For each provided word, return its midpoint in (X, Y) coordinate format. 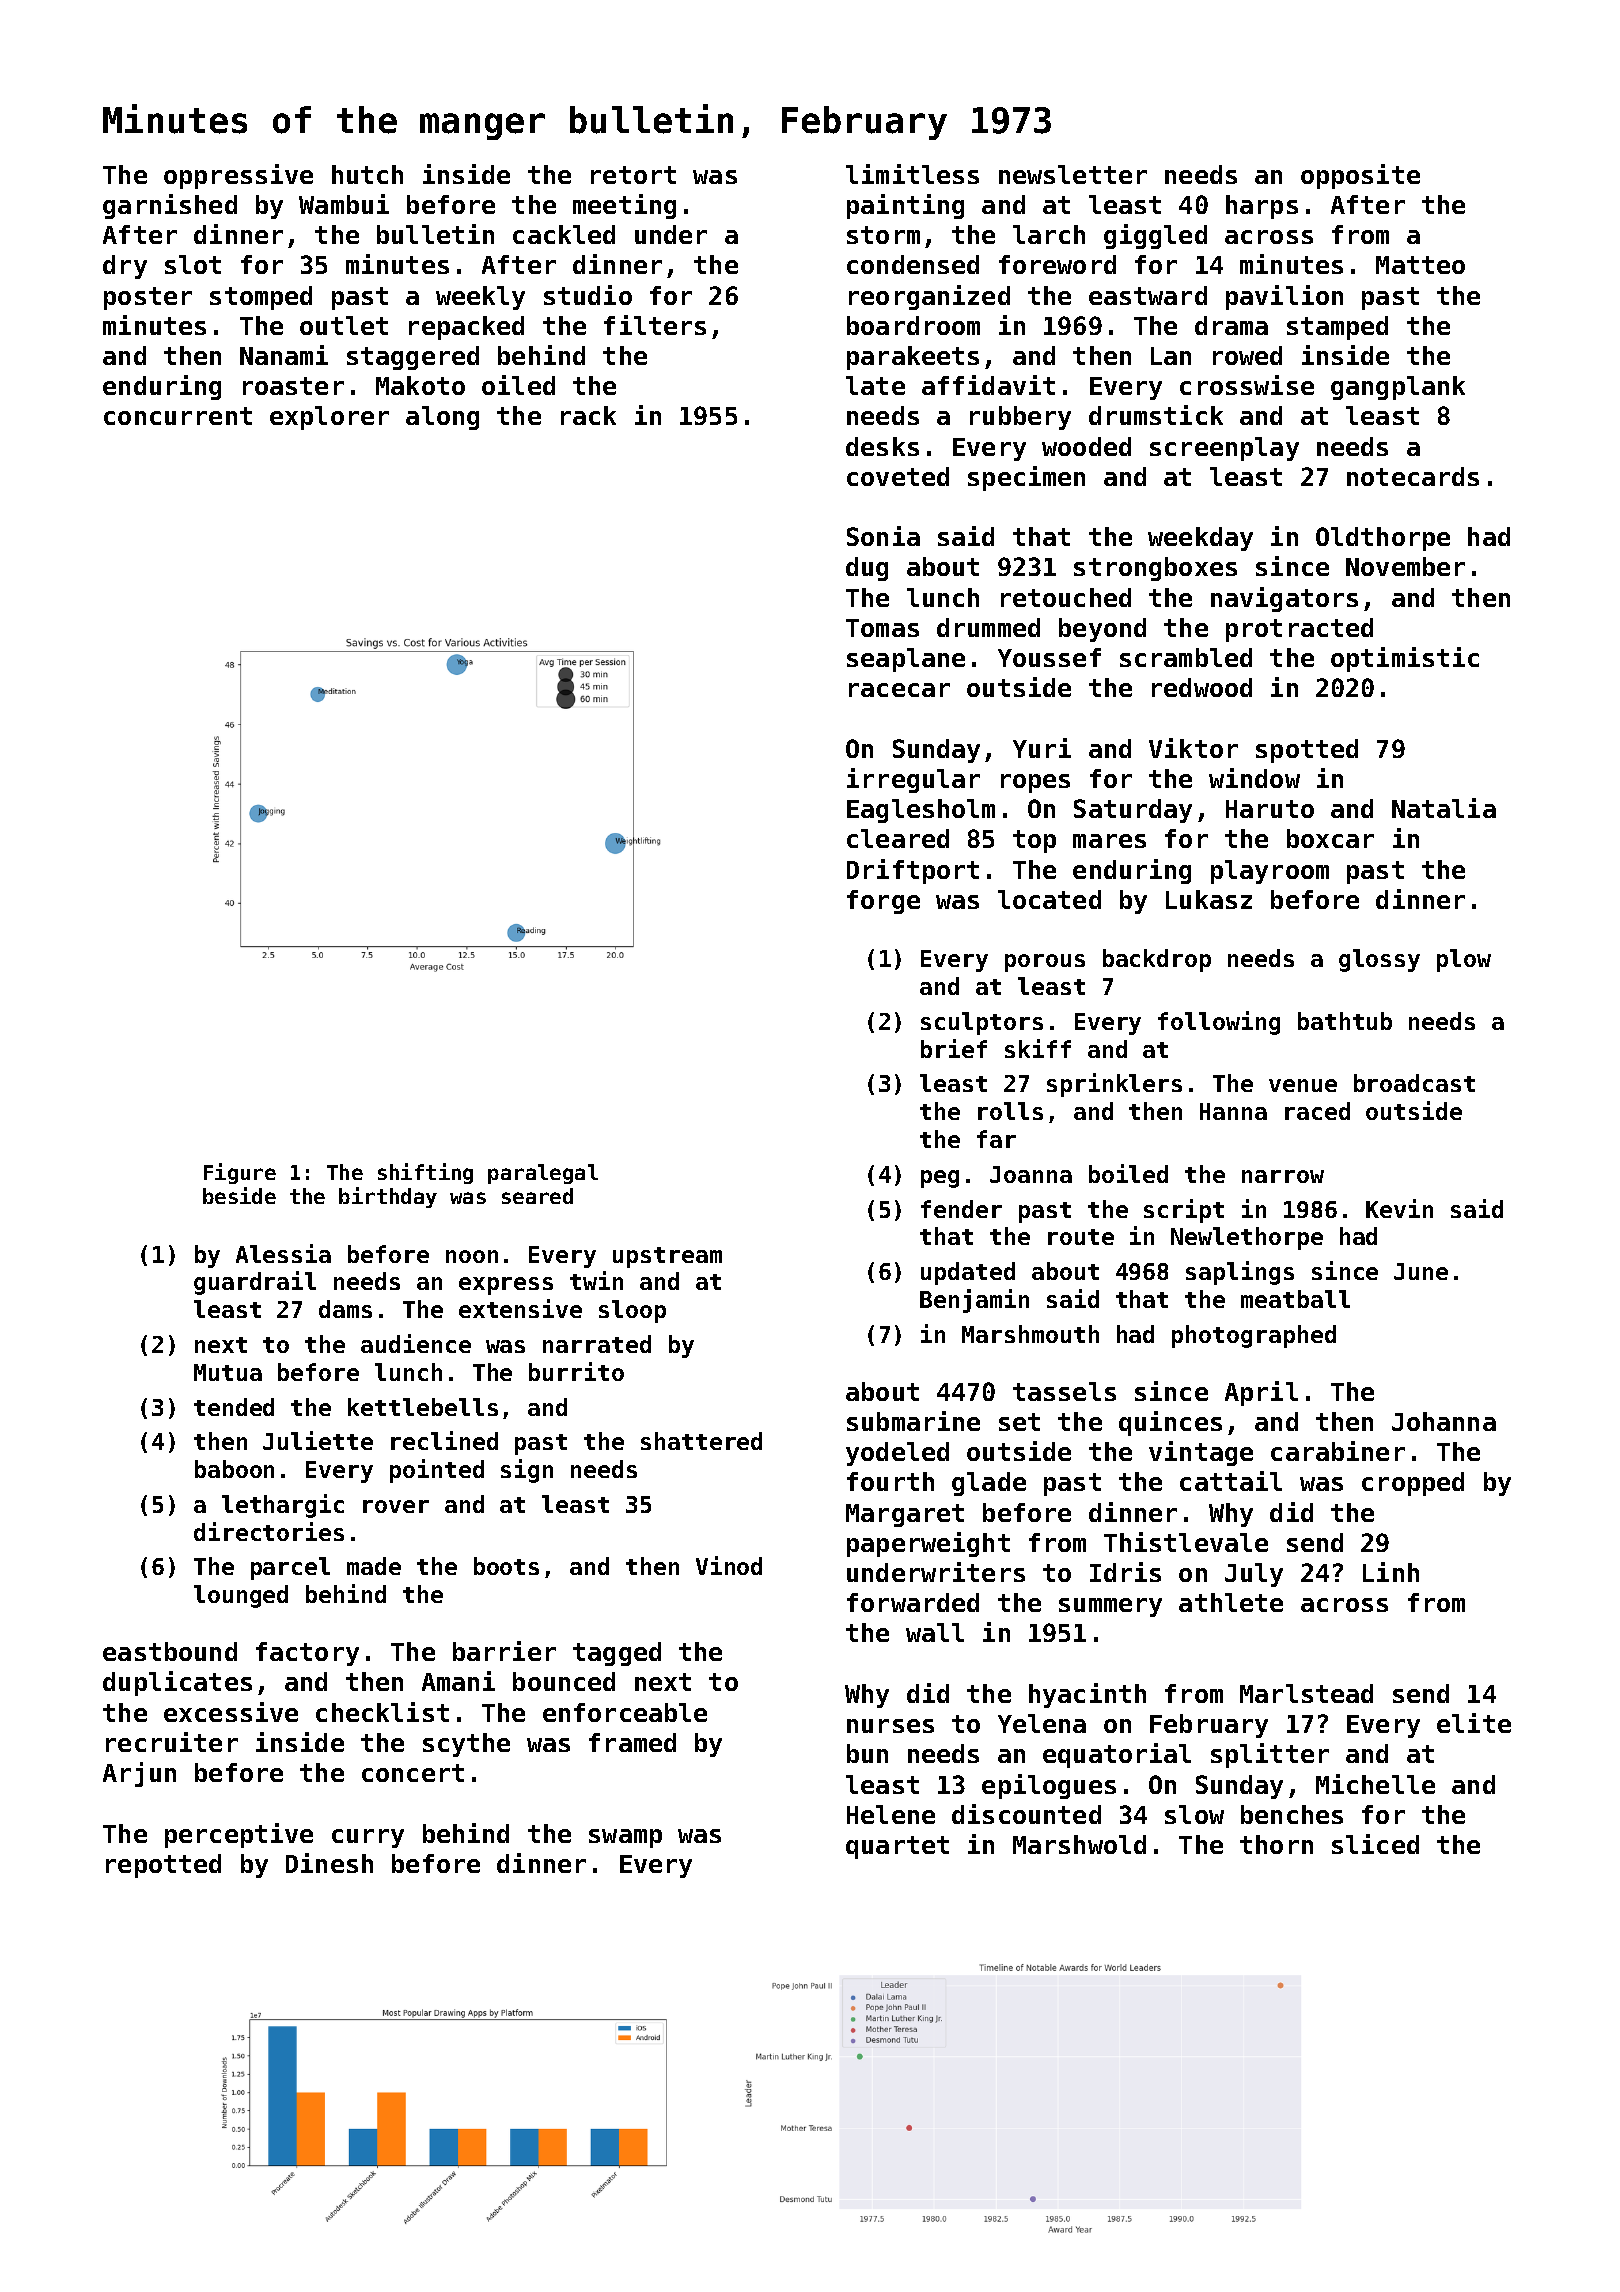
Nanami (284, 355)
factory (307, 1654)
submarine (913, 1421)
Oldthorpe (1383, 539)
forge (883, 902)
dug (867, 569)
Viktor (1193, 748)
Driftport (913, 871)
